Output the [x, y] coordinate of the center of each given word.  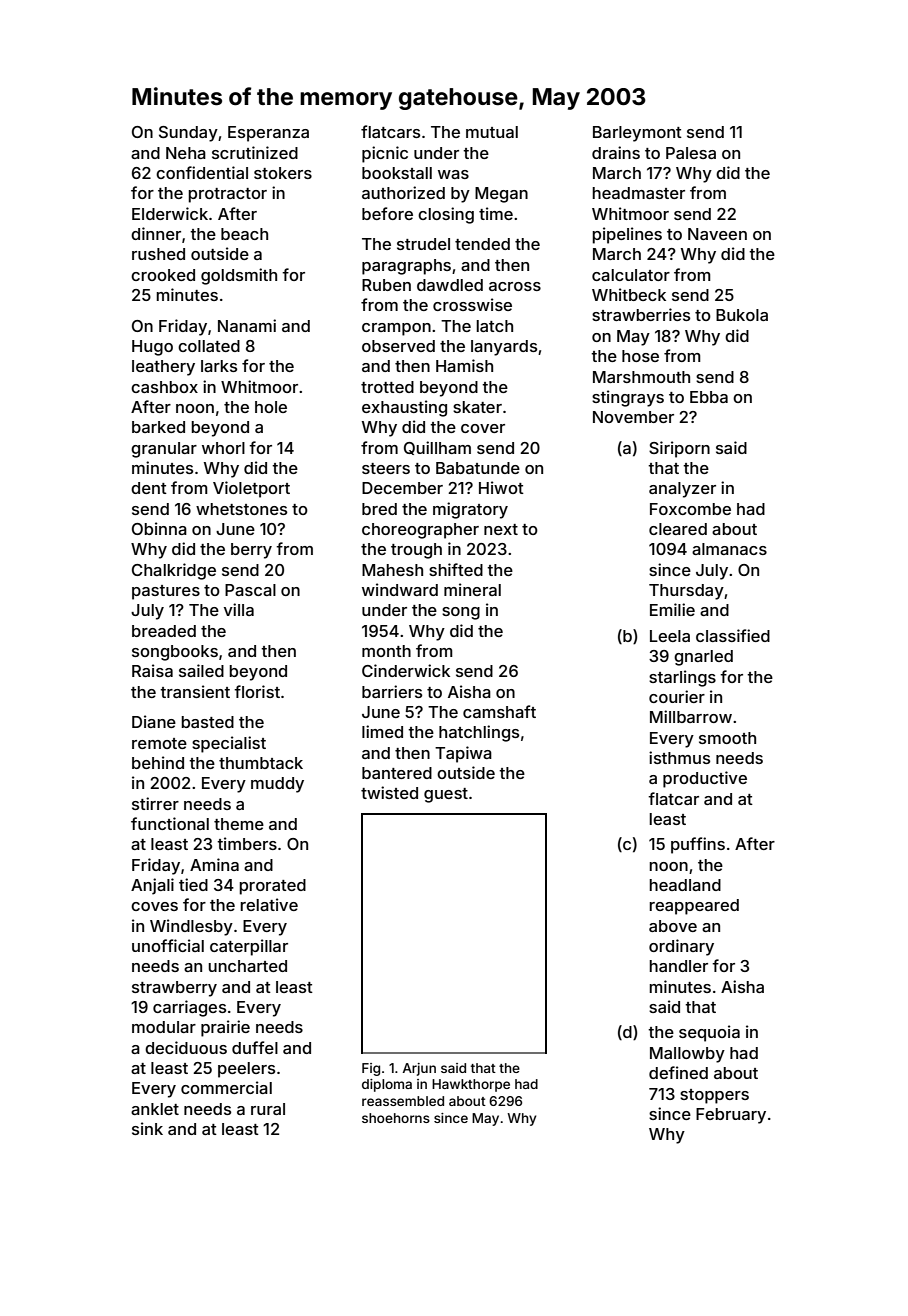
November [633, 417]
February [731, 1116]
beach [244, 234]
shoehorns [396, 1118]
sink [147, 1128]
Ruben [386, 285]
